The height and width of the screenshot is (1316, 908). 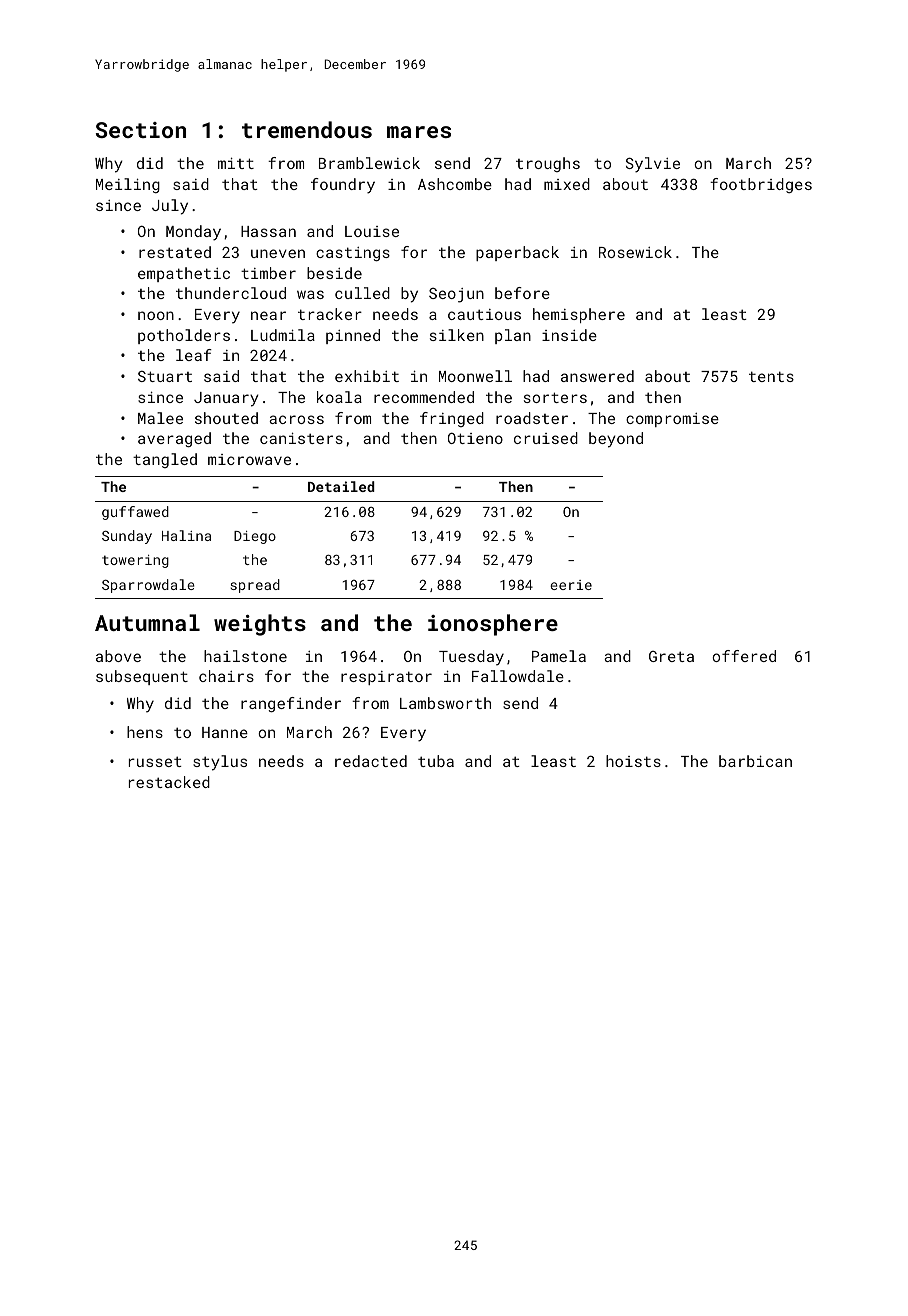 What do you see at coordinates (761, 185) in the screenshot?
I see `footbridges` at bounding box center [761, 185].
